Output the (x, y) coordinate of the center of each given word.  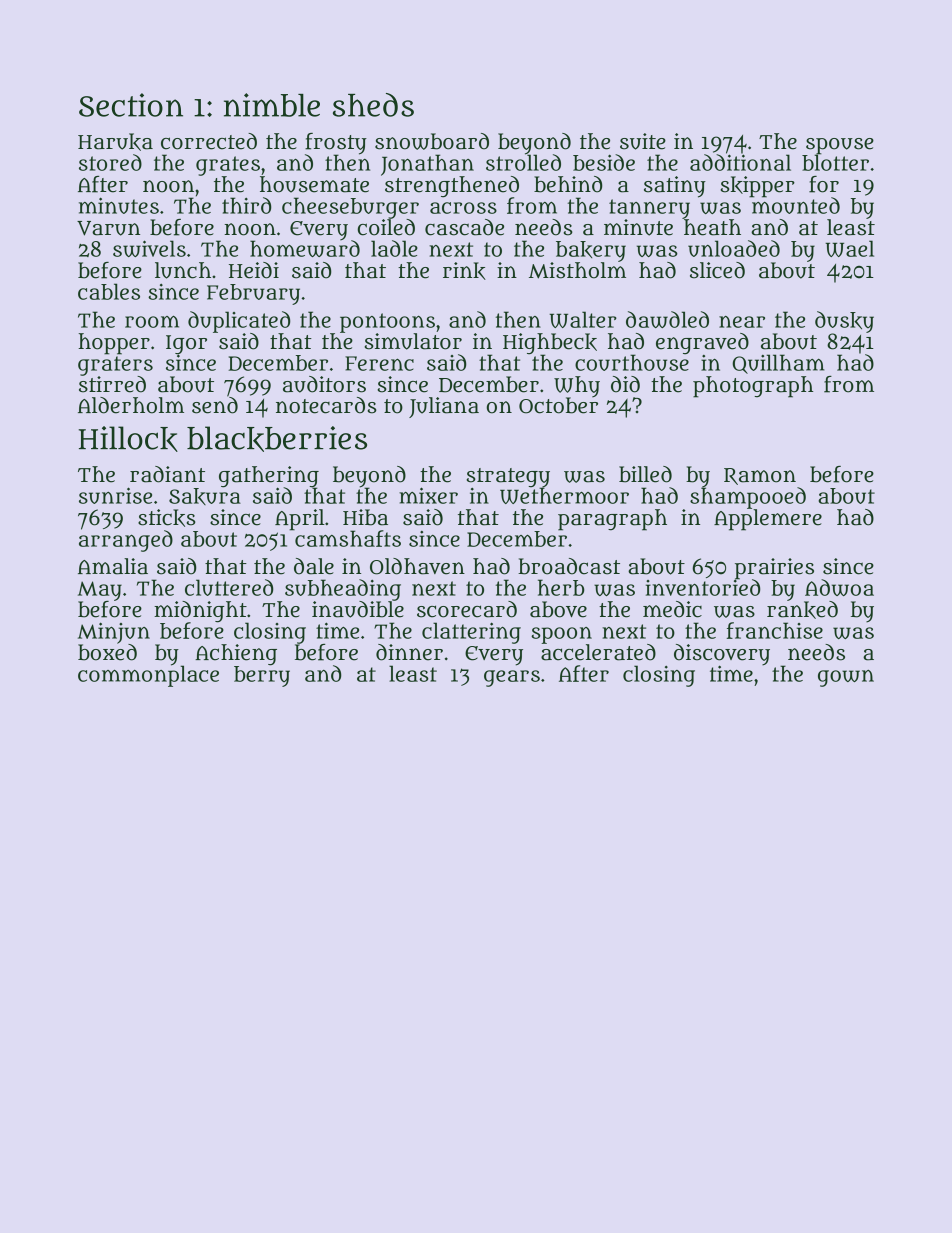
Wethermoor (564, 495)
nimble (272, 105)
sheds (373, 105)
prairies (774, 568)
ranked (802, 610)
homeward (305, 248)
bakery (591, 251)
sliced (717, 270)
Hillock (128, 439)
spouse (840, 146)
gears (512, 678)
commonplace (148, 676)
